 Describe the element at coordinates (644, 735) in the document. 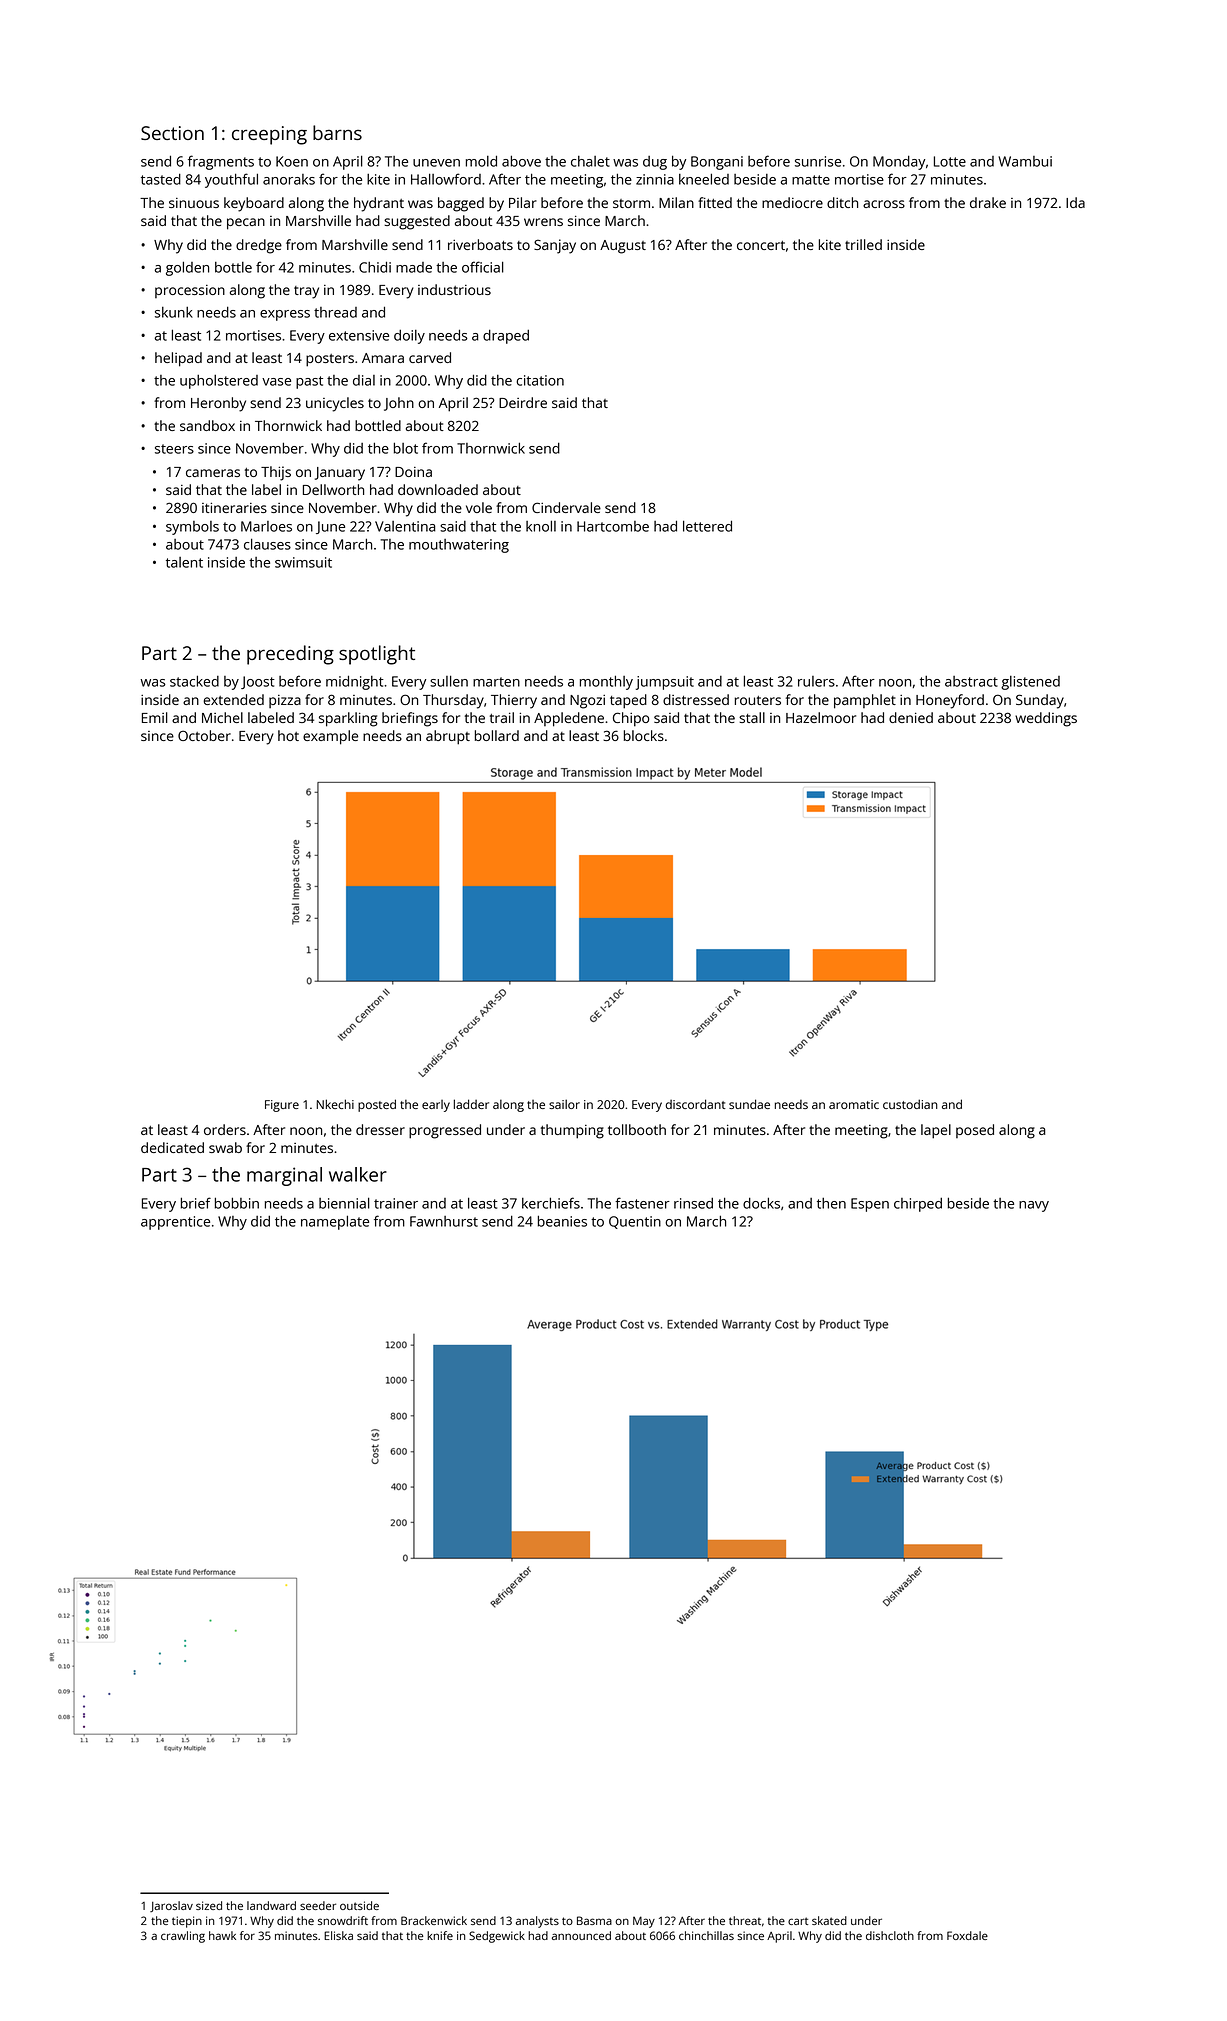

I see `blocks` at that location.
